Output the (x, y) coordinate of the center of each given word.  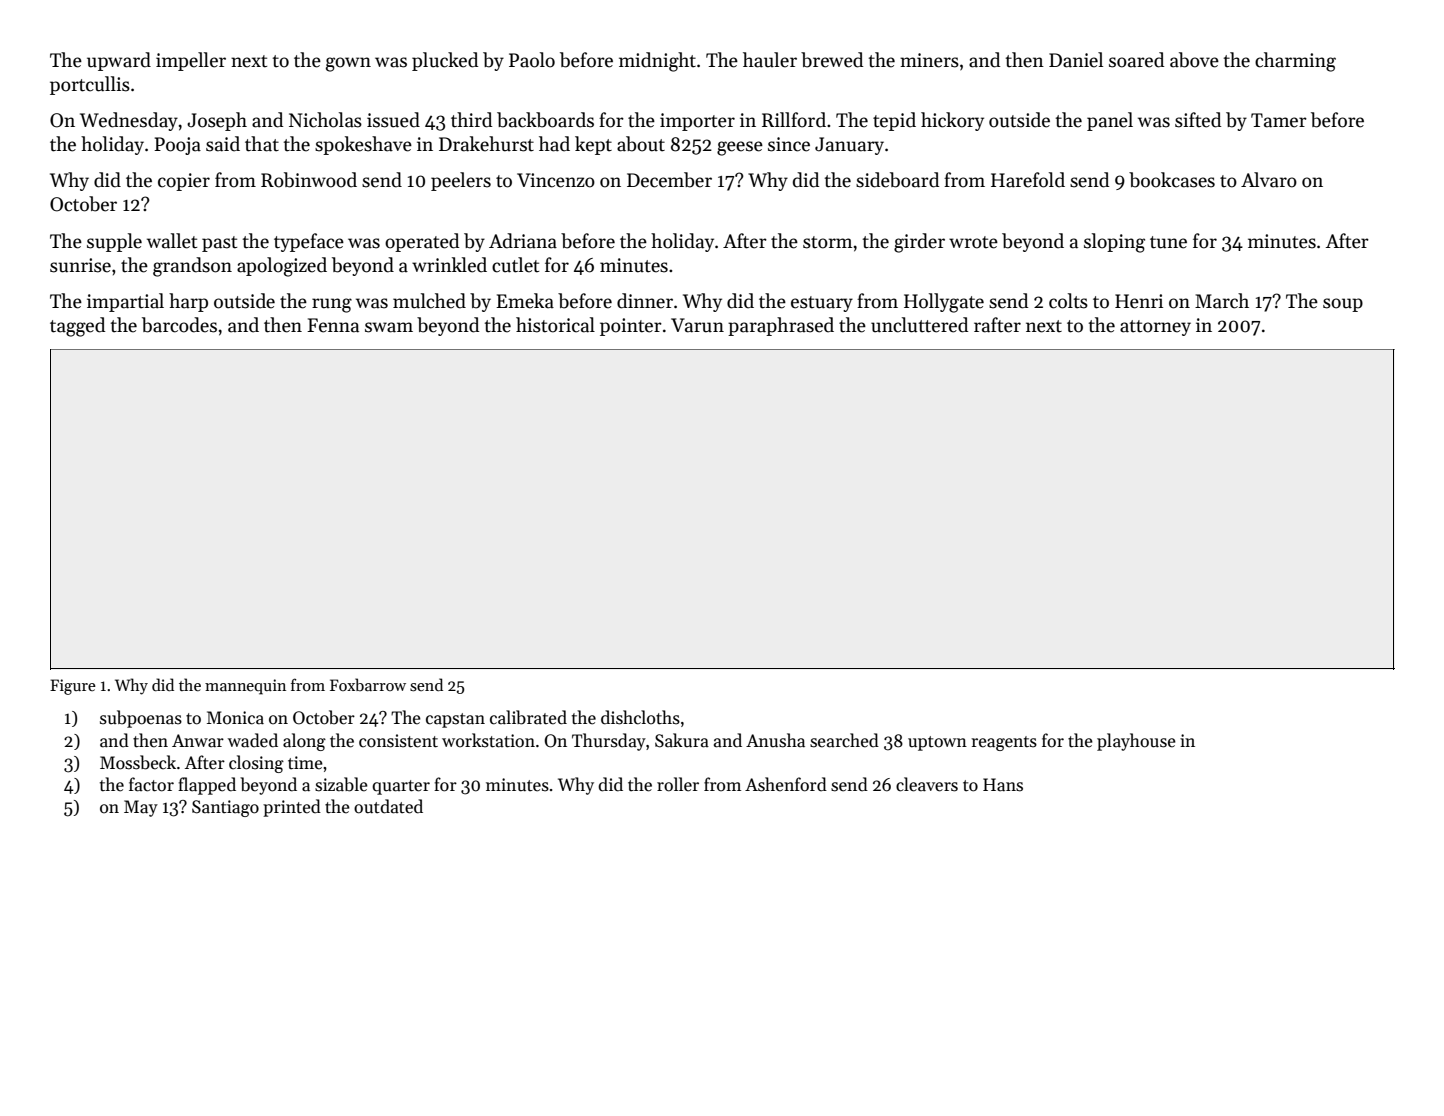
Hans (1003, 785)
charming (1295, 62)
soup (1343, 305)
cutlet (515, 265)
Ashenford (786, 784)
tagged (77, 327)
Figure (73, 687)
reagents (1004, 743)
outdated (388, 806)
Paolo (532, 60)
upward (119, 61)
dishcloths (640, 717)
